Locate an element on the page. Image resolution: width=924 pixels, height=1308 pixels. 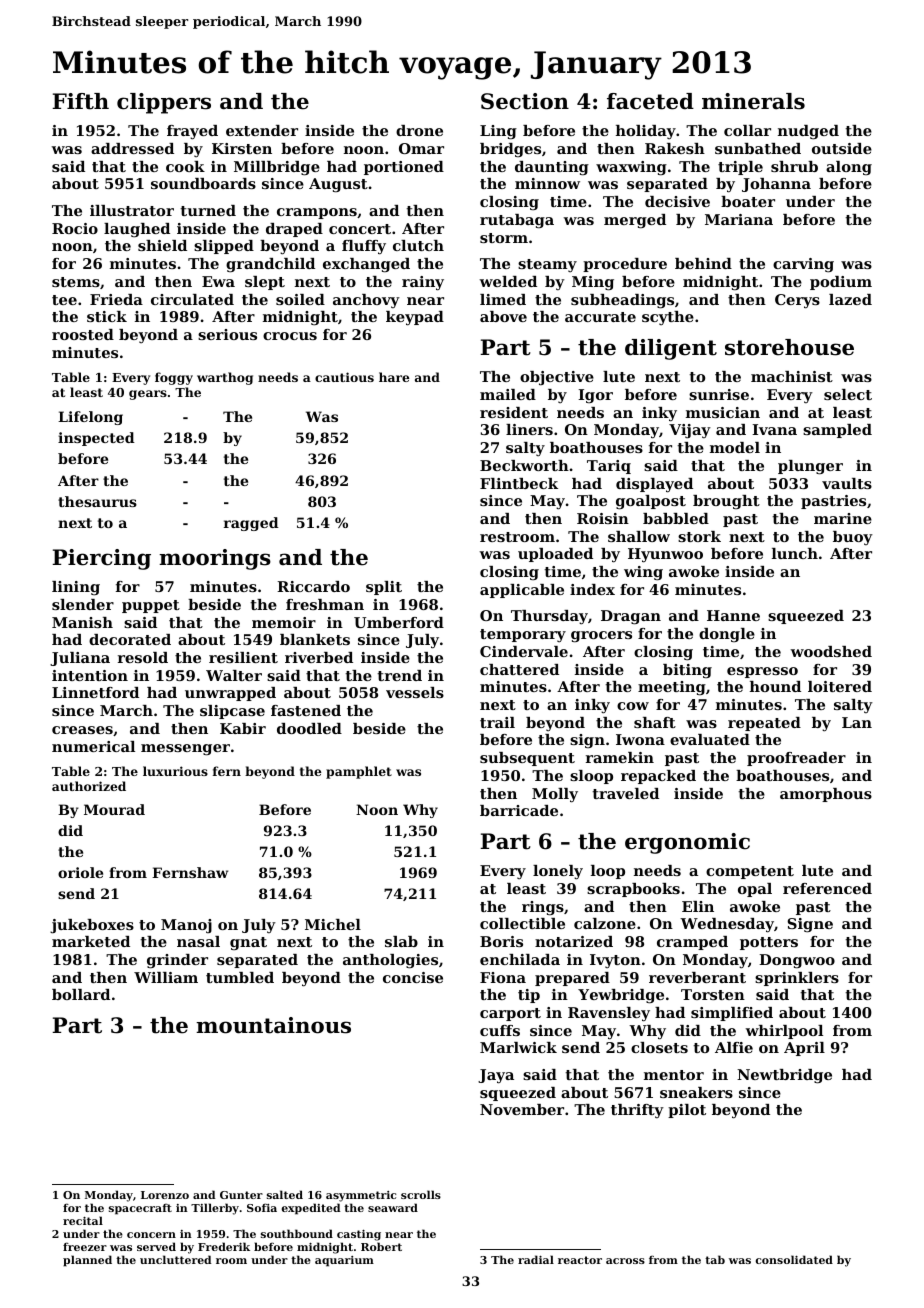
vessels is located at coordinates (415, 692).
